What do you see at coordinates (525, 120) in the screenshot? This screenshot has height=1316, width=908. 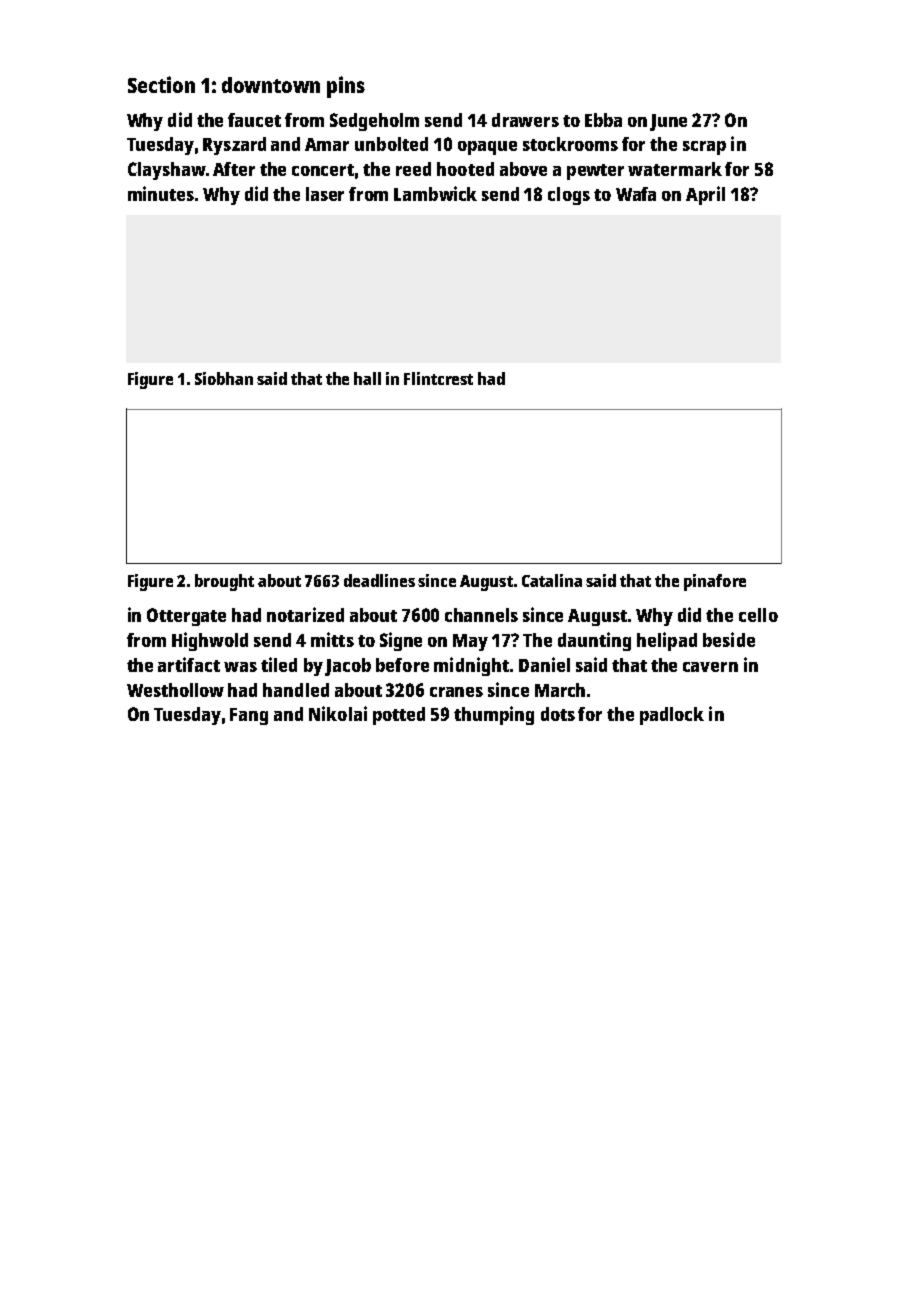 I see `drawers` at bounding box center [525, 120].
